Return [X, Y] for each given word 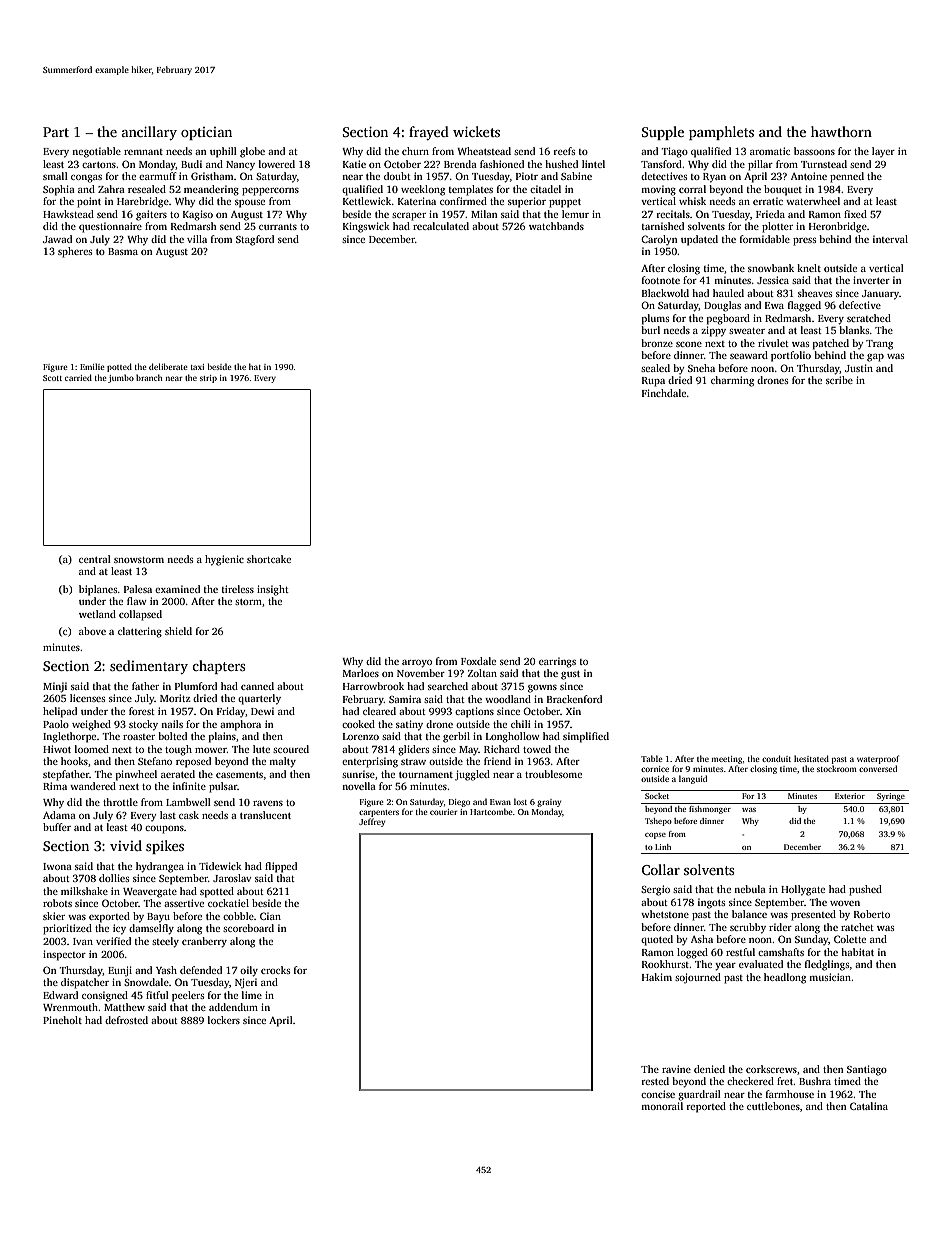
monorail [662, 1106]
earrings [557, 662]
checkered [750, 1081]
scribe [839, 380]
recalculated [441, 226]
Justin [859, 368]
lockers [224, 1020]
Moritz [175, 698]
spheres [75, 252]
